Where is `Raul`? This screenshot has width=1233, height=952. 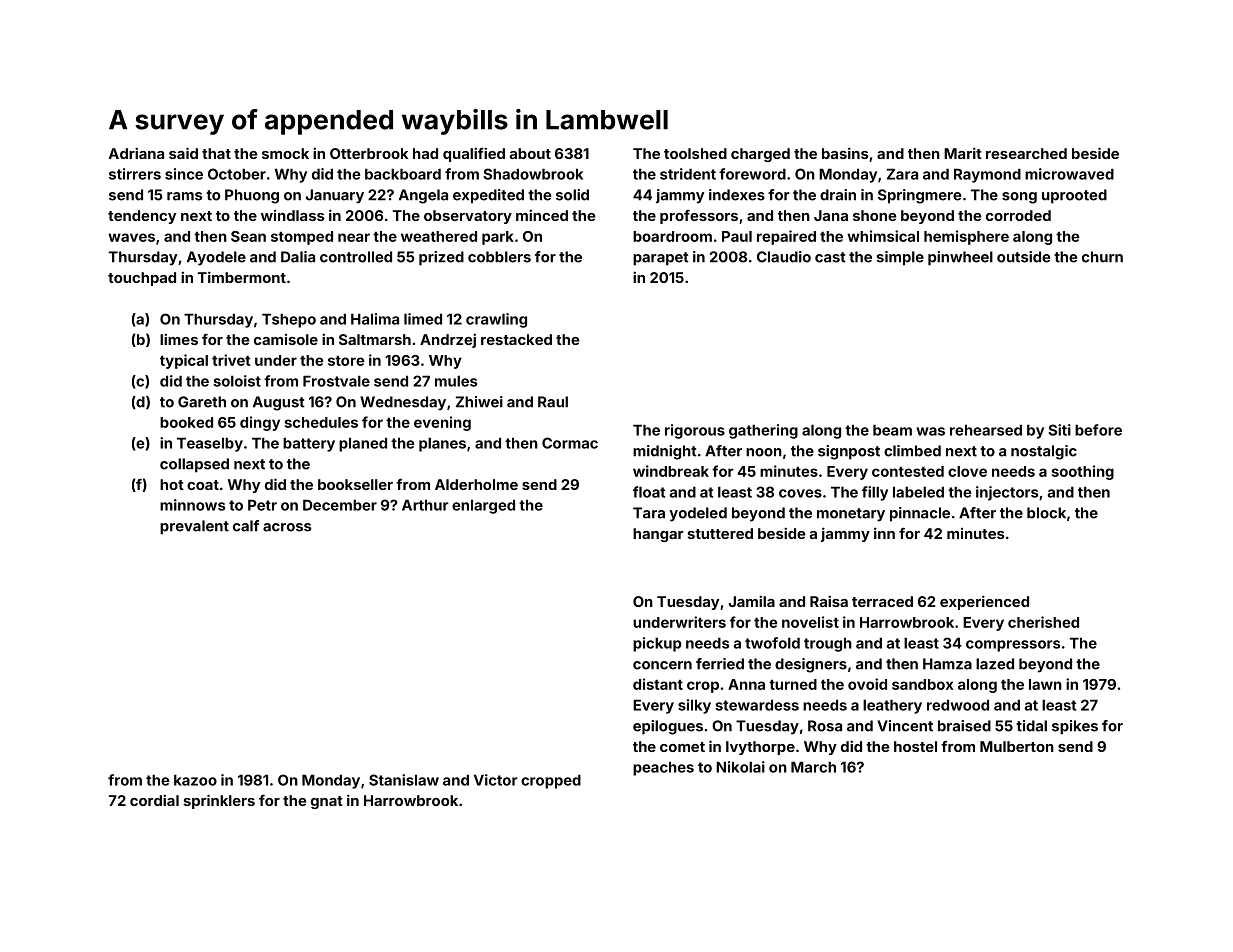
Raul is located at coordinates (553, 402).
